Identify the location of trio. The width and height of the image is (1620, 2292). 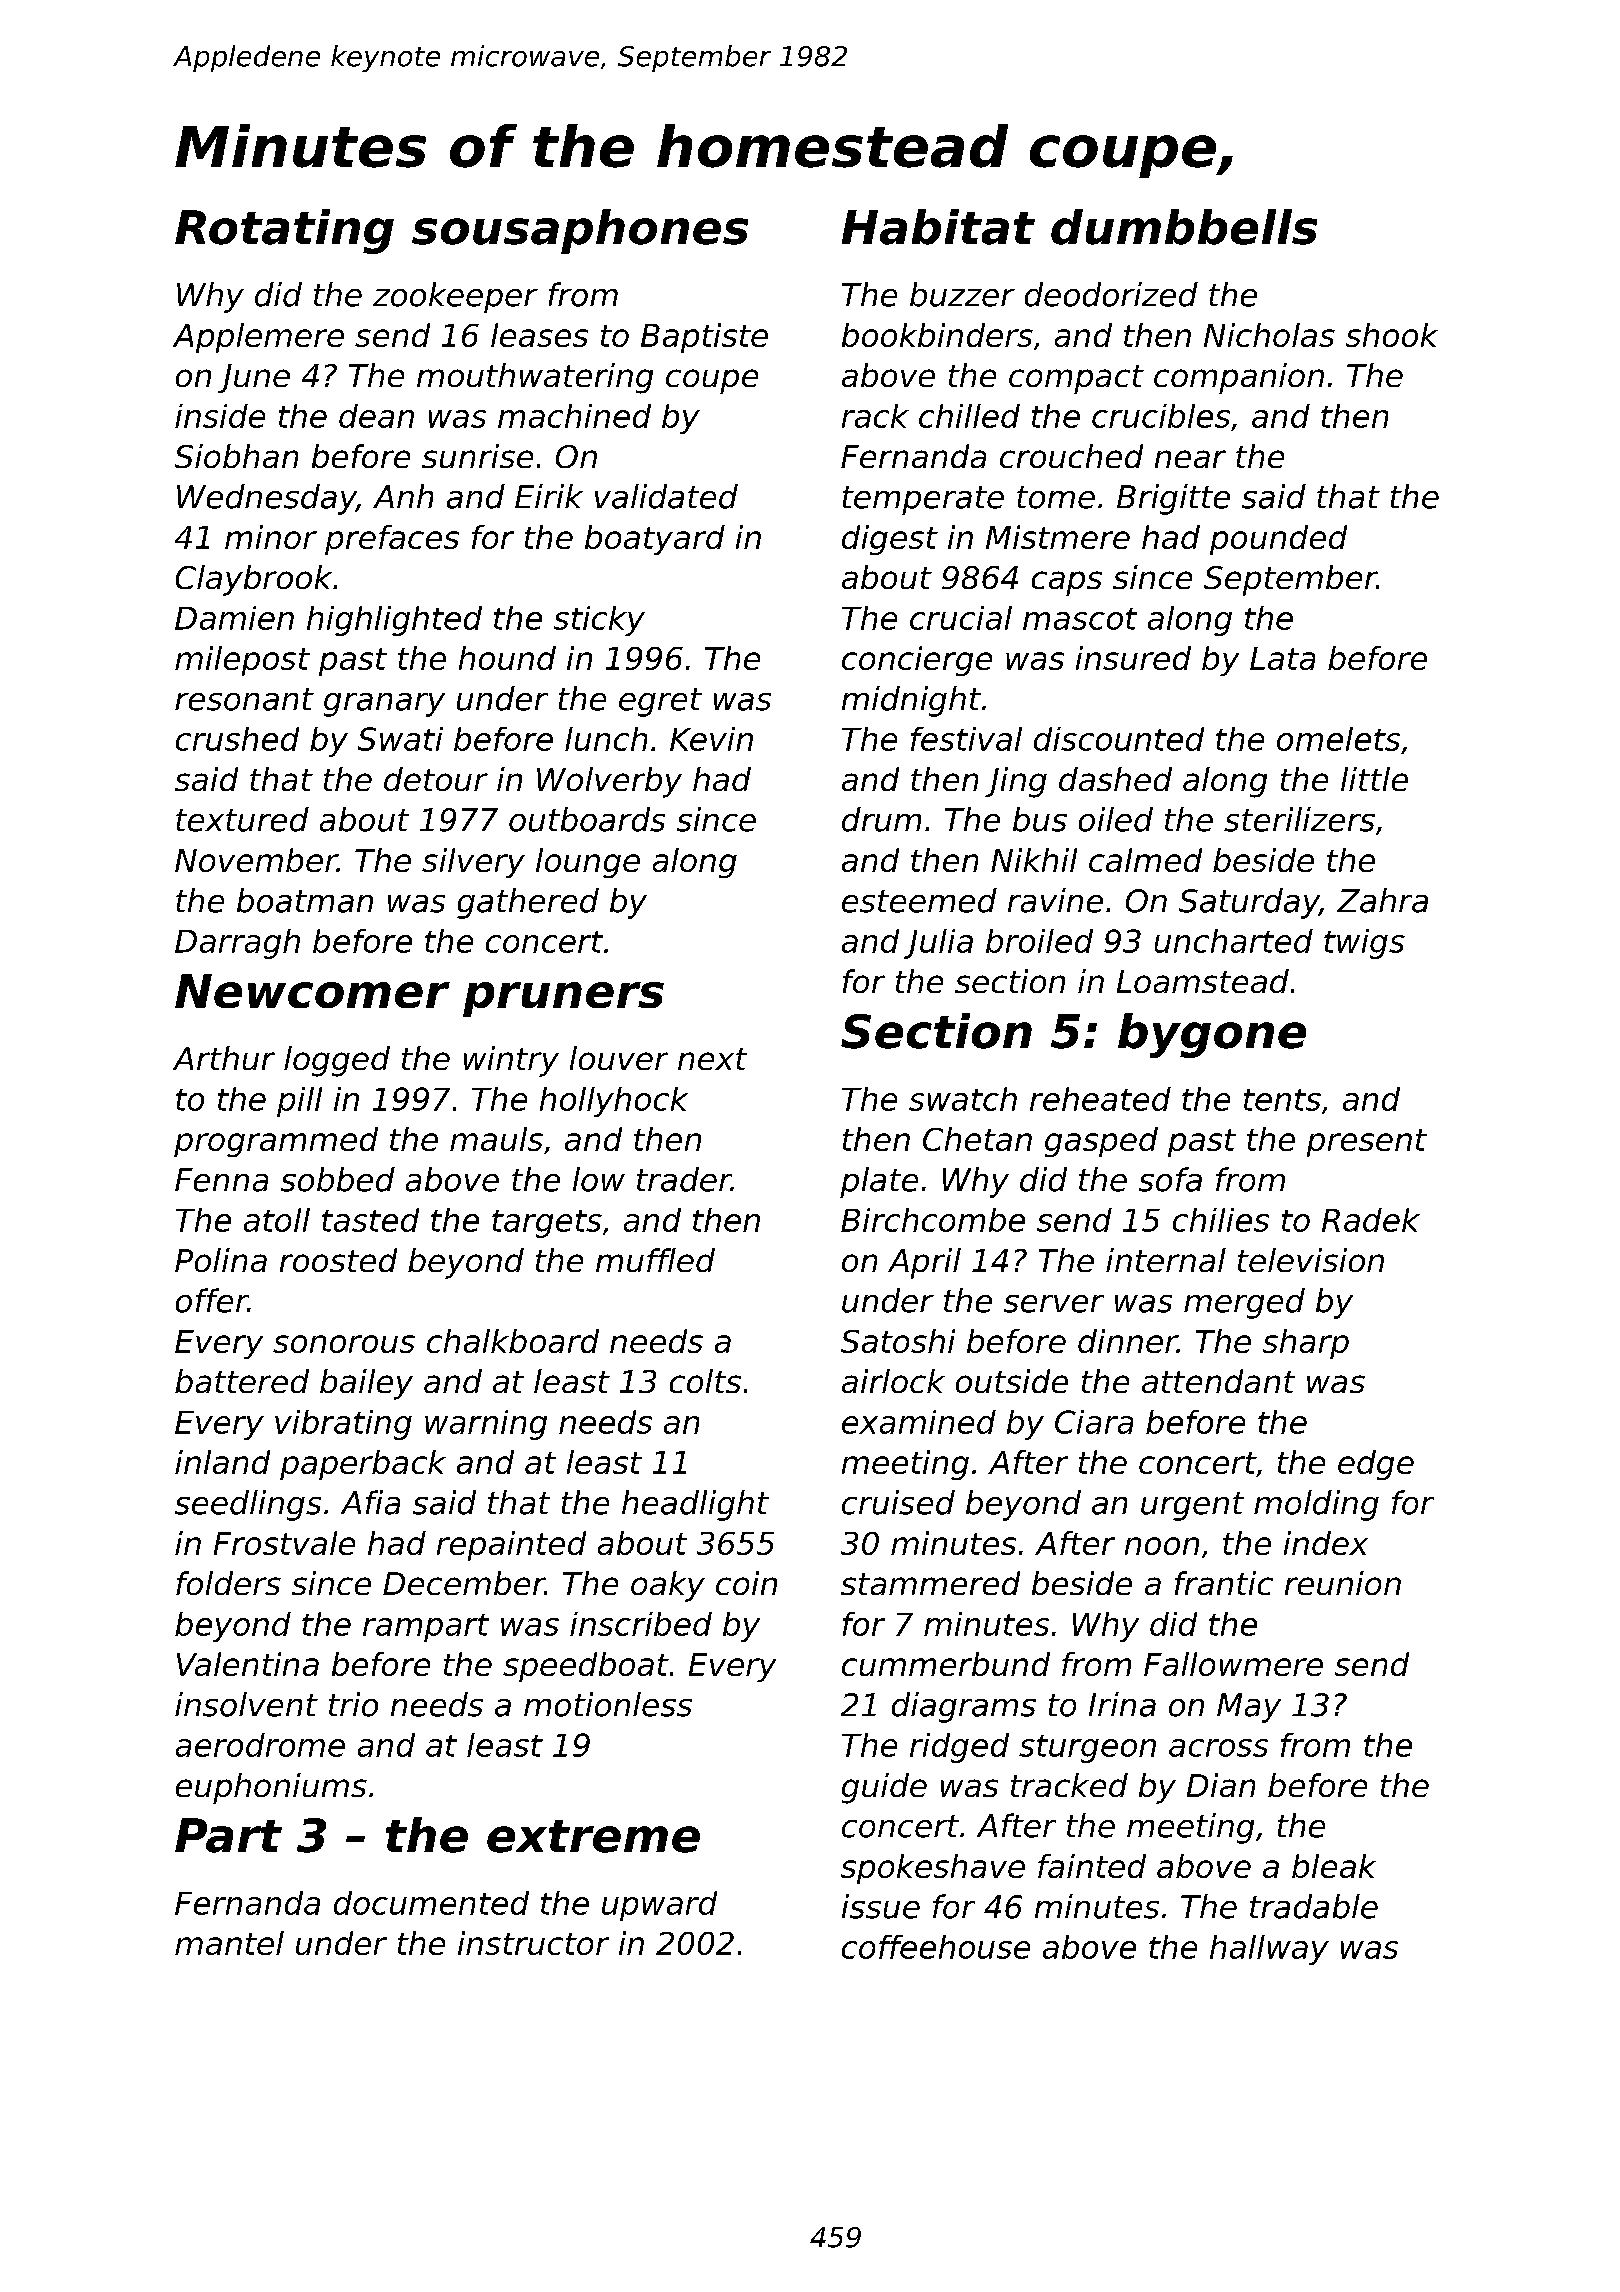
(353, 1704).
